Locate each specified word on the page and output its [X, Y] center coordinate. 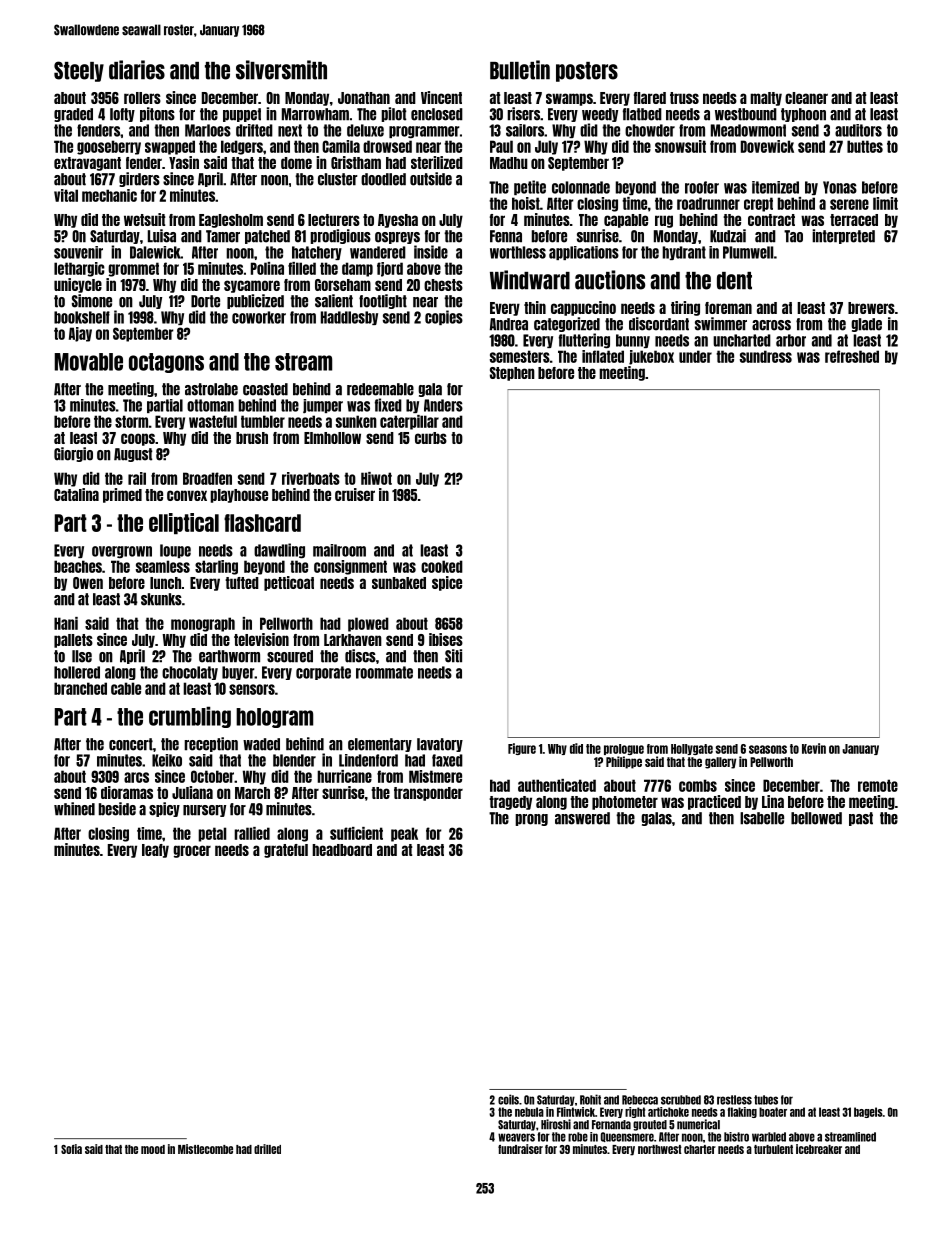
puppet [242, 115]
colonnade [581, 187]
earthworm [229, 656]
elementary [380, 745]
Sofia [71, 1149]
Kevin [814, 748]
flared [650, 98]
